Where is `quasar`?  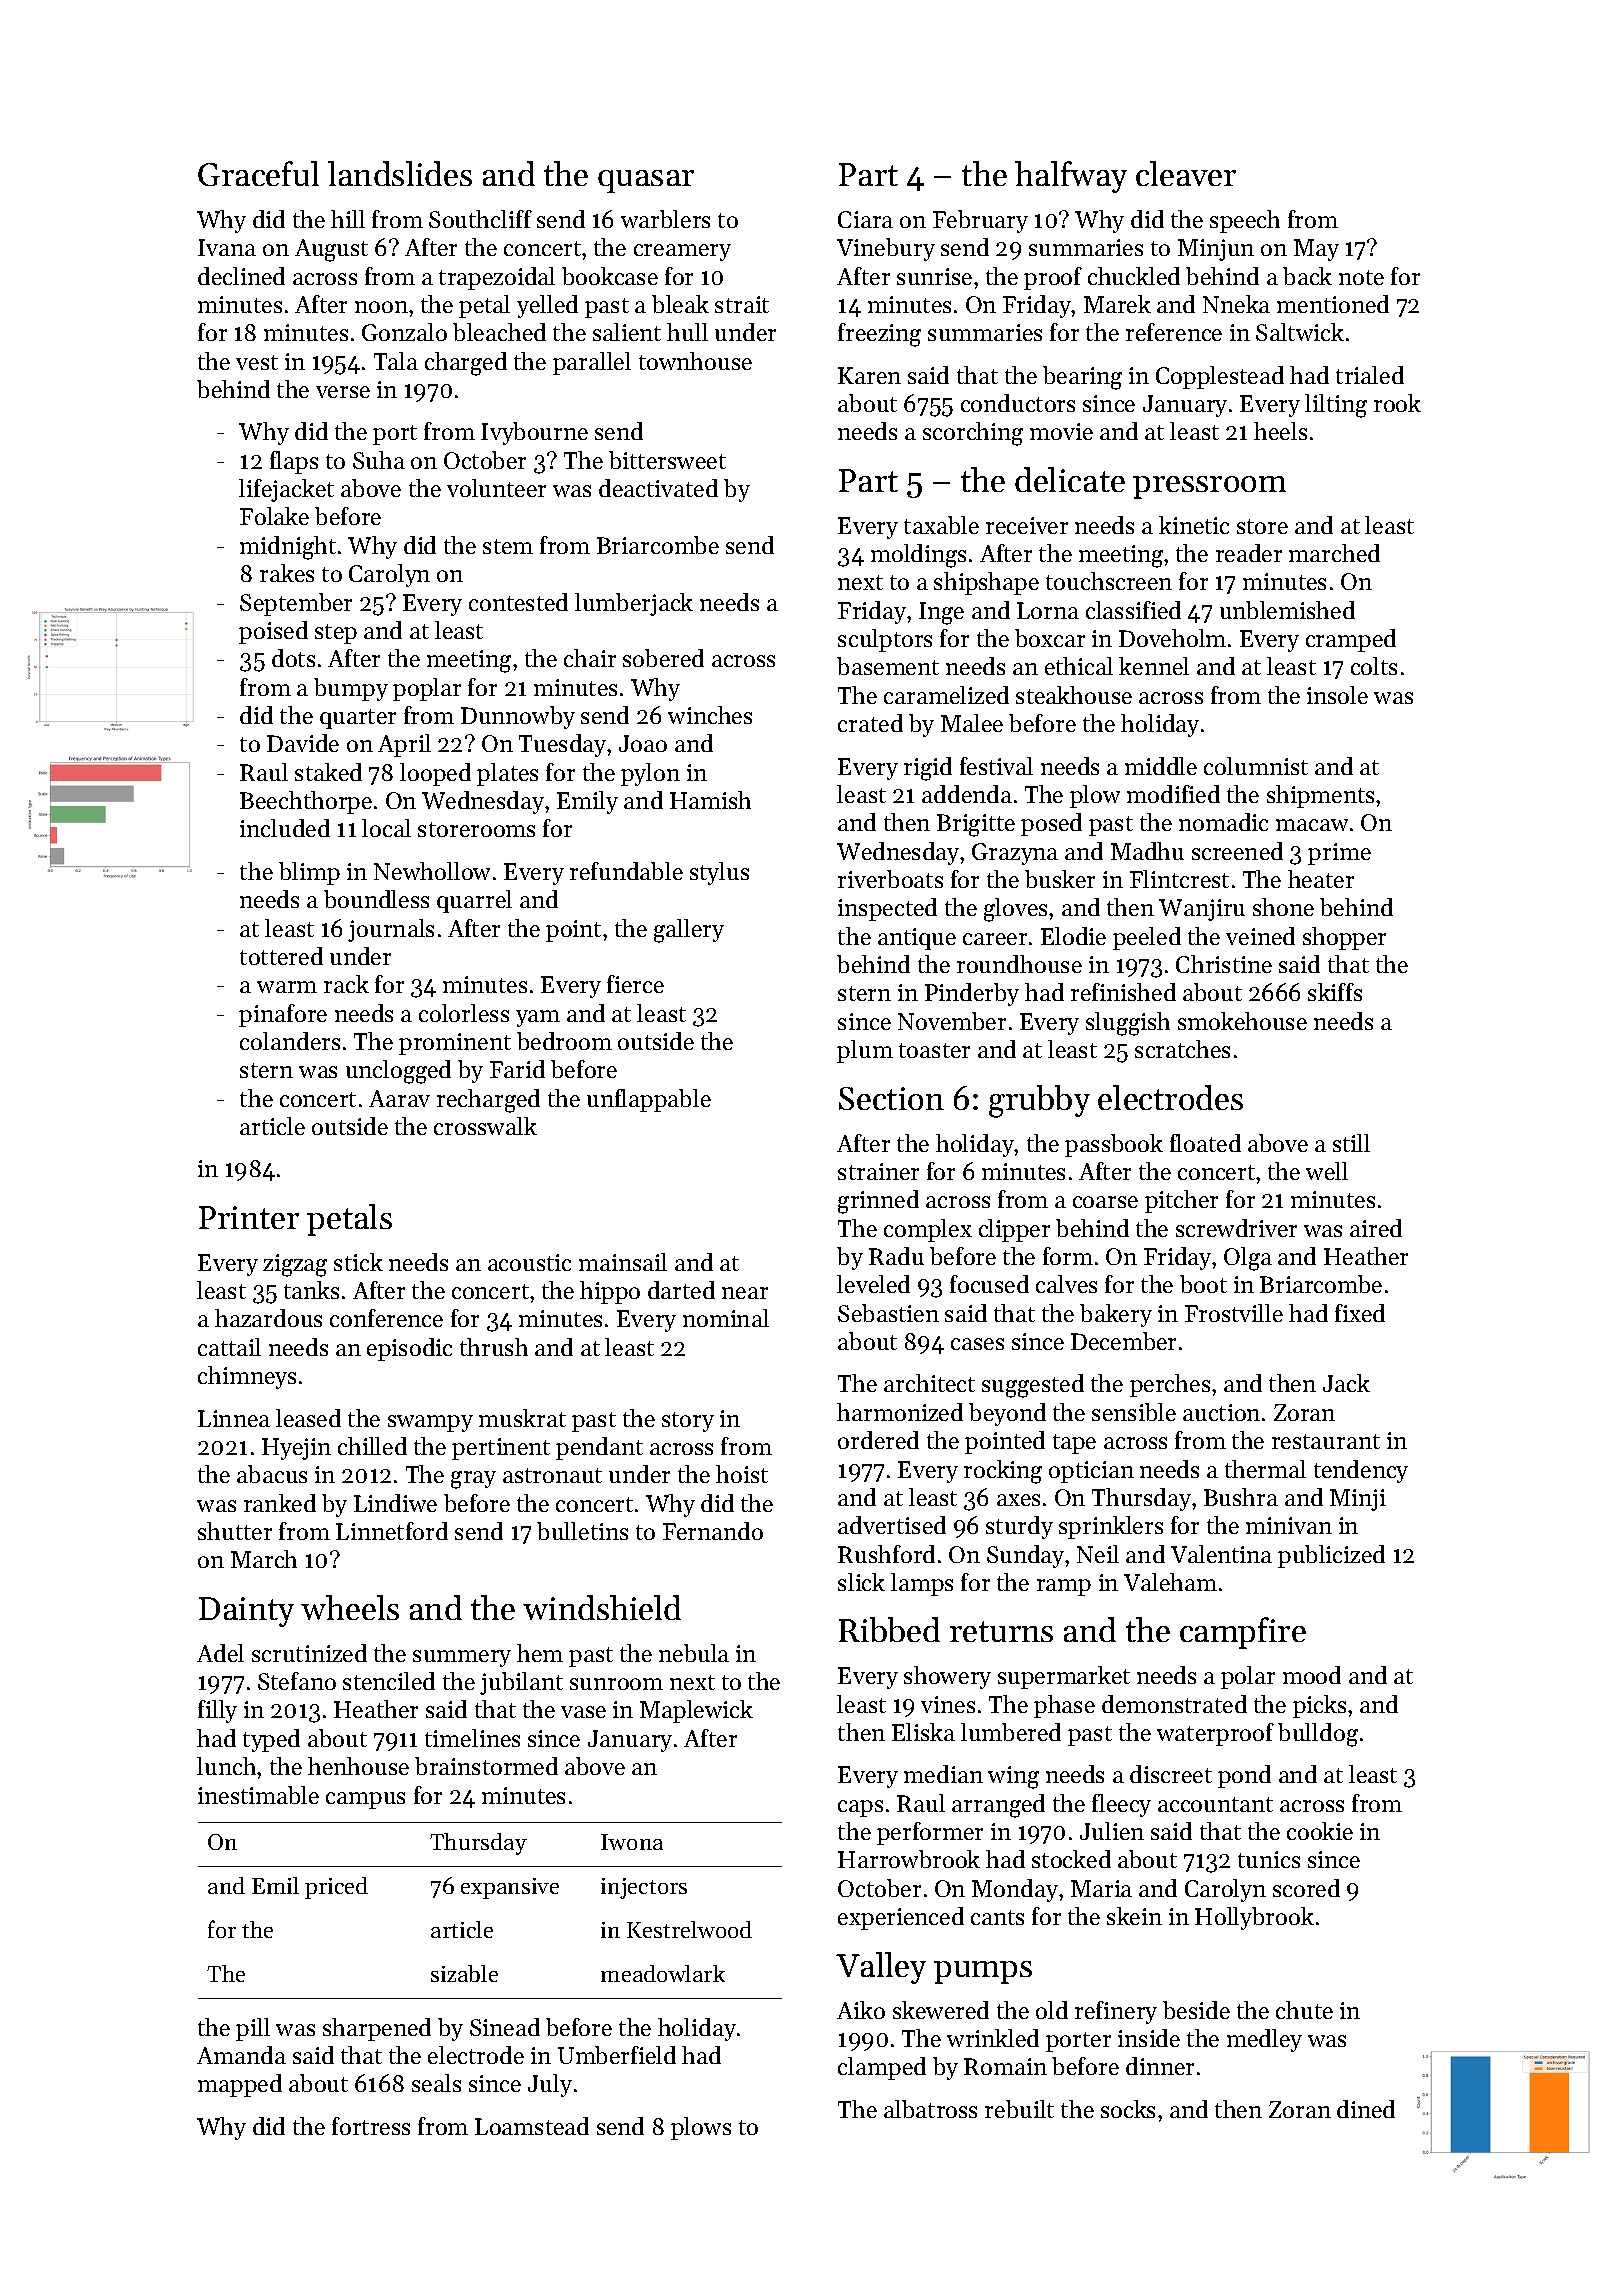 quasar is located at coordinates (646, 181).
